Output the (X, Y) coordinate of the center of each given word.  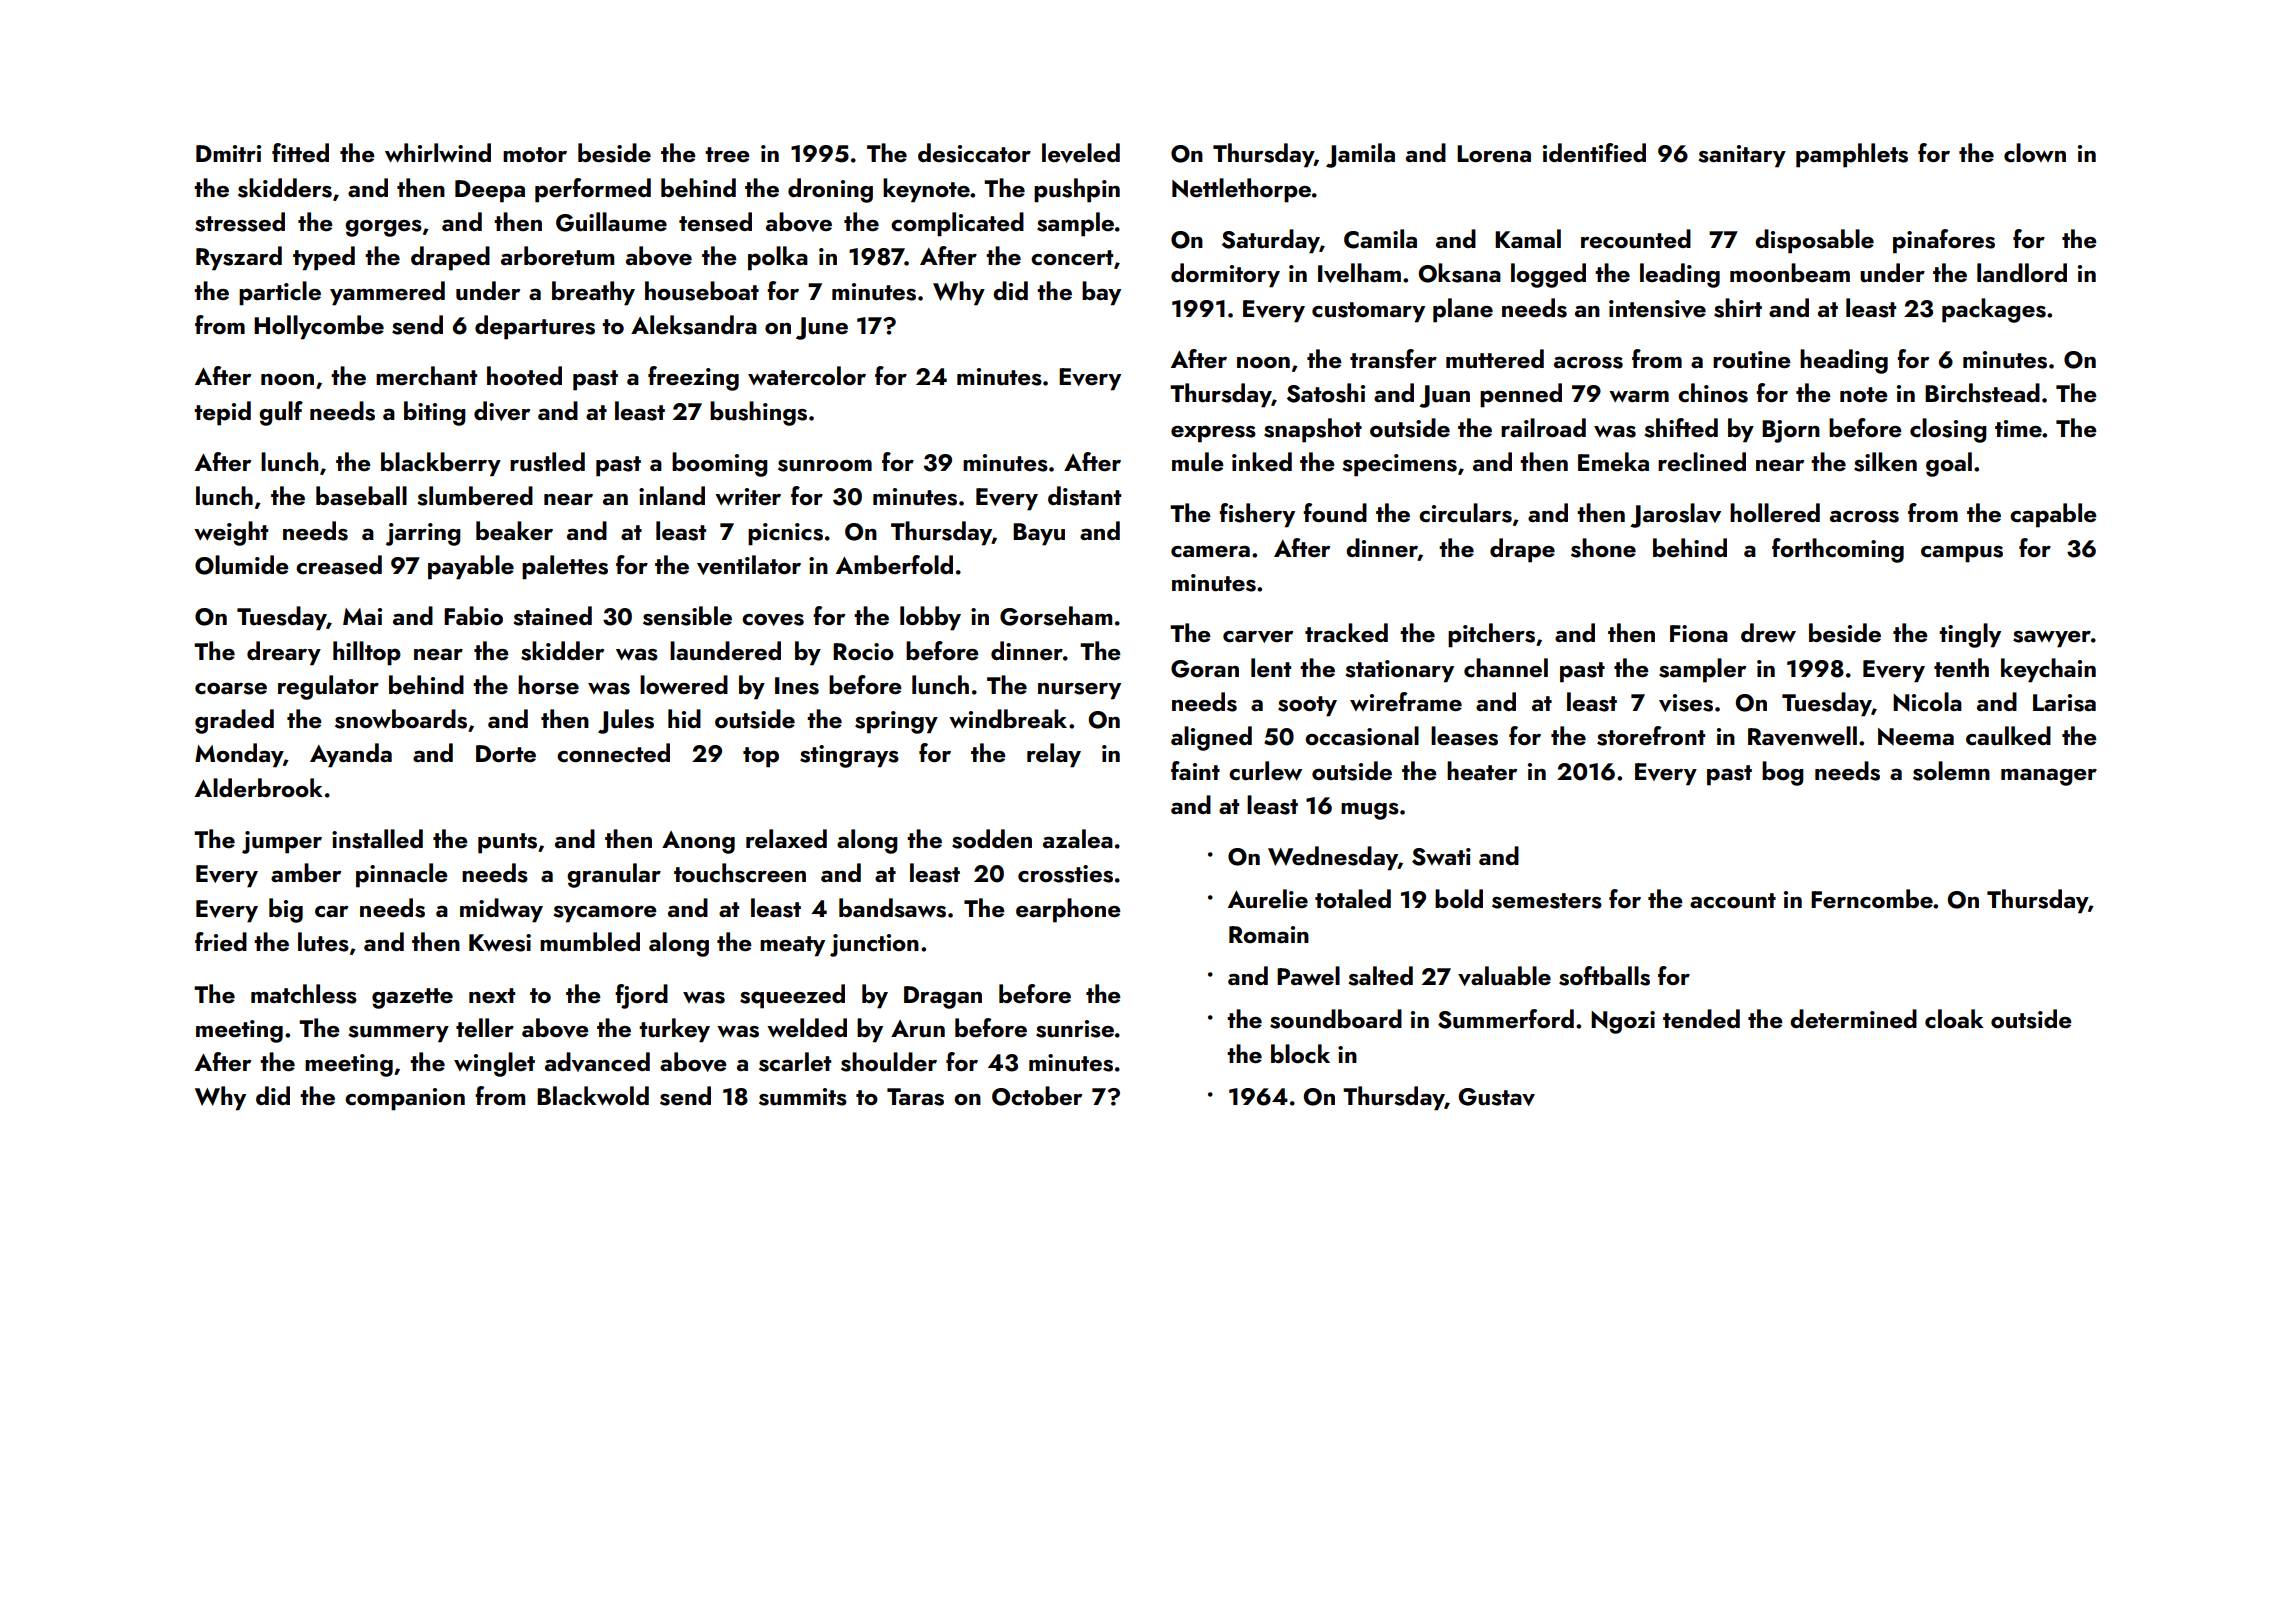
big (286, 910)
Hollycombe (319, 327)
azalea (1078, 838)
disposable (1814, 241)
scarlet (795, 1062)
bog (1783, 773)
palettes (565, 567)
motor (535, 154)
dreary (284, 653)
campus (1962, 554)
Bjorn (1791, 431)
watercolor (807, 375)
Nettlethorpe (1241, 190)
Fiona (1699, 633)
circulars (1465, 513)
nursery (1079, 691)
